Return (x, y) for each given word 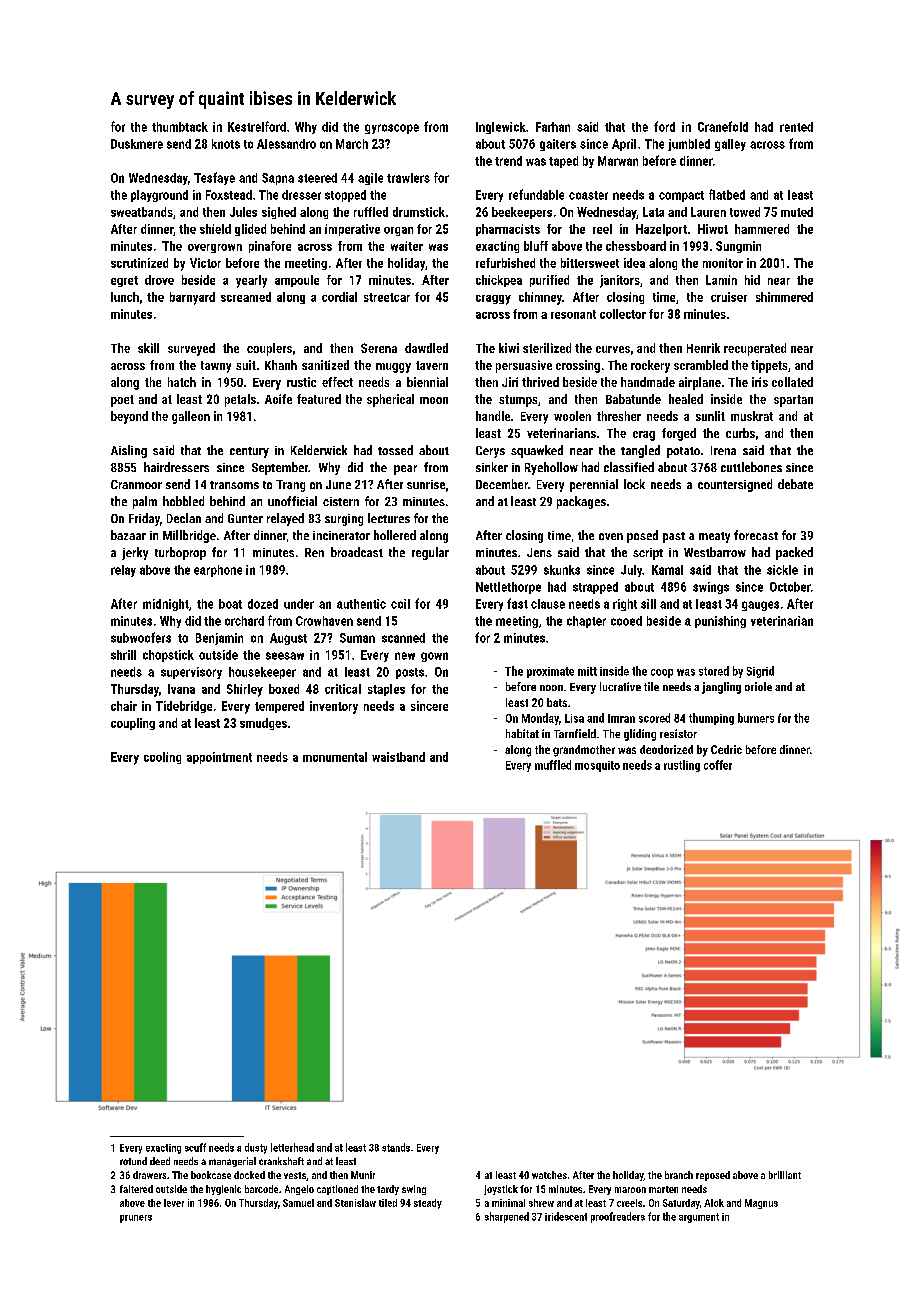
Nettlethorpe (508, 588)
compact (681, 196)
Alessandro (286, 144)
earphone (218, 571)
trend (508, 161)
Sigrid (760, 672)
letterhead (292, 1147)
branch (679, 1175)
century (249, 452)
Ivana (181, 689)
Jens (539, 552)
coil (400, 604)
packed (794, 553)
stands (396, 1147)
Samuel (298, 1203)
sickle (782, 570)
